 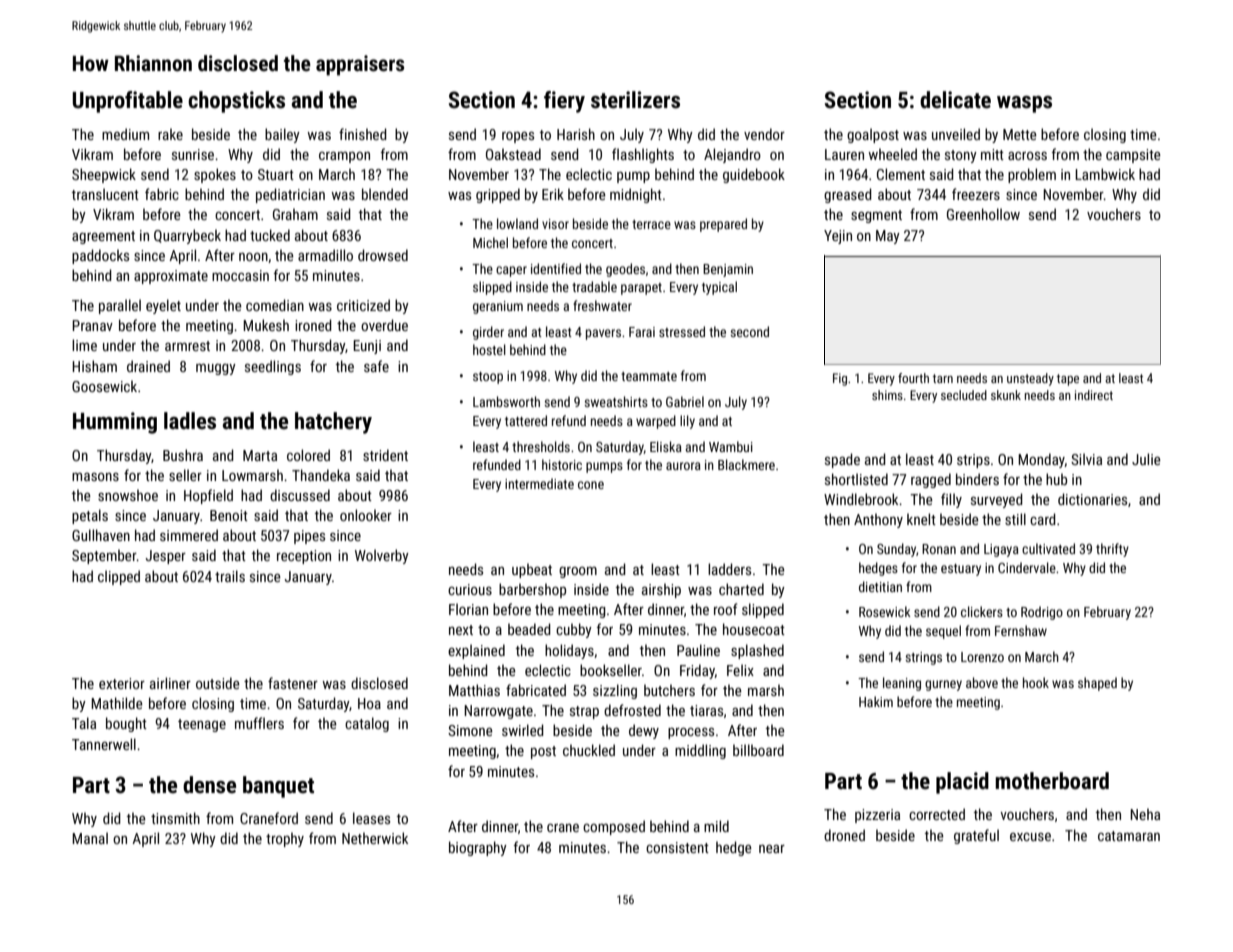 I want to click on strident, so click(x=385, y=455).
